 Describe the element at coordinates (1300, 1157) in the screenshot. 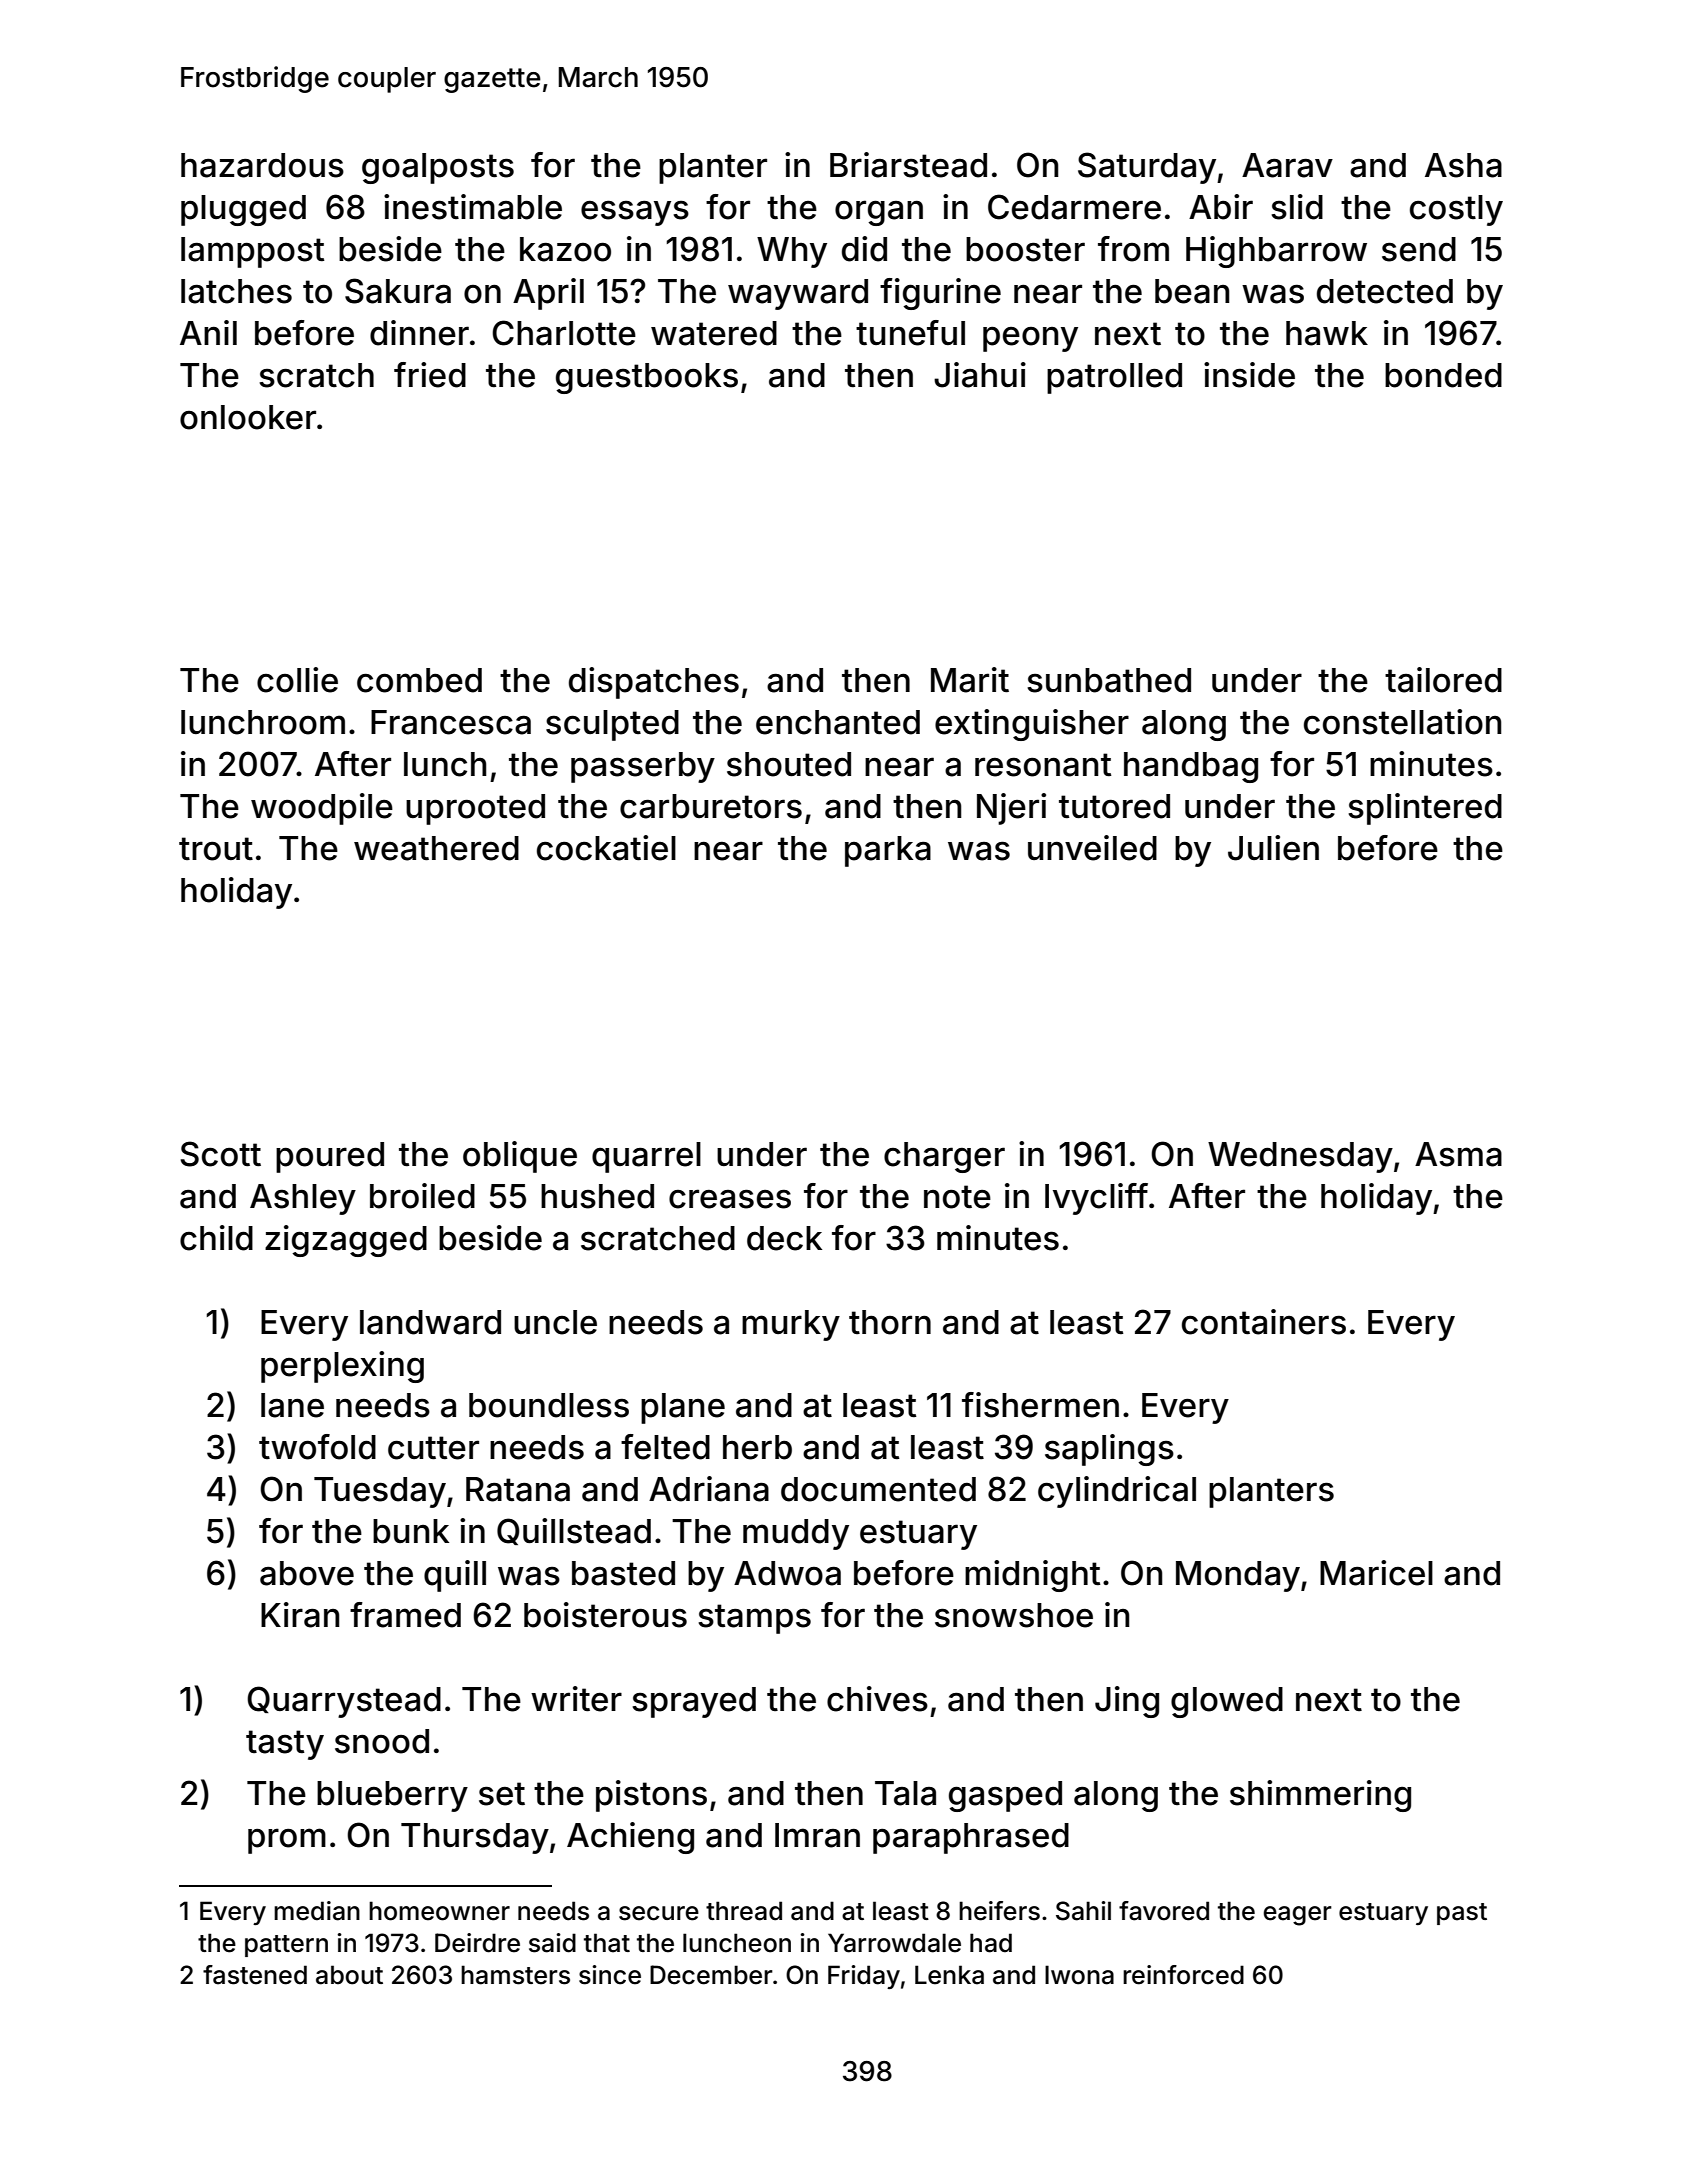

I see `Wednesday` at that location.
